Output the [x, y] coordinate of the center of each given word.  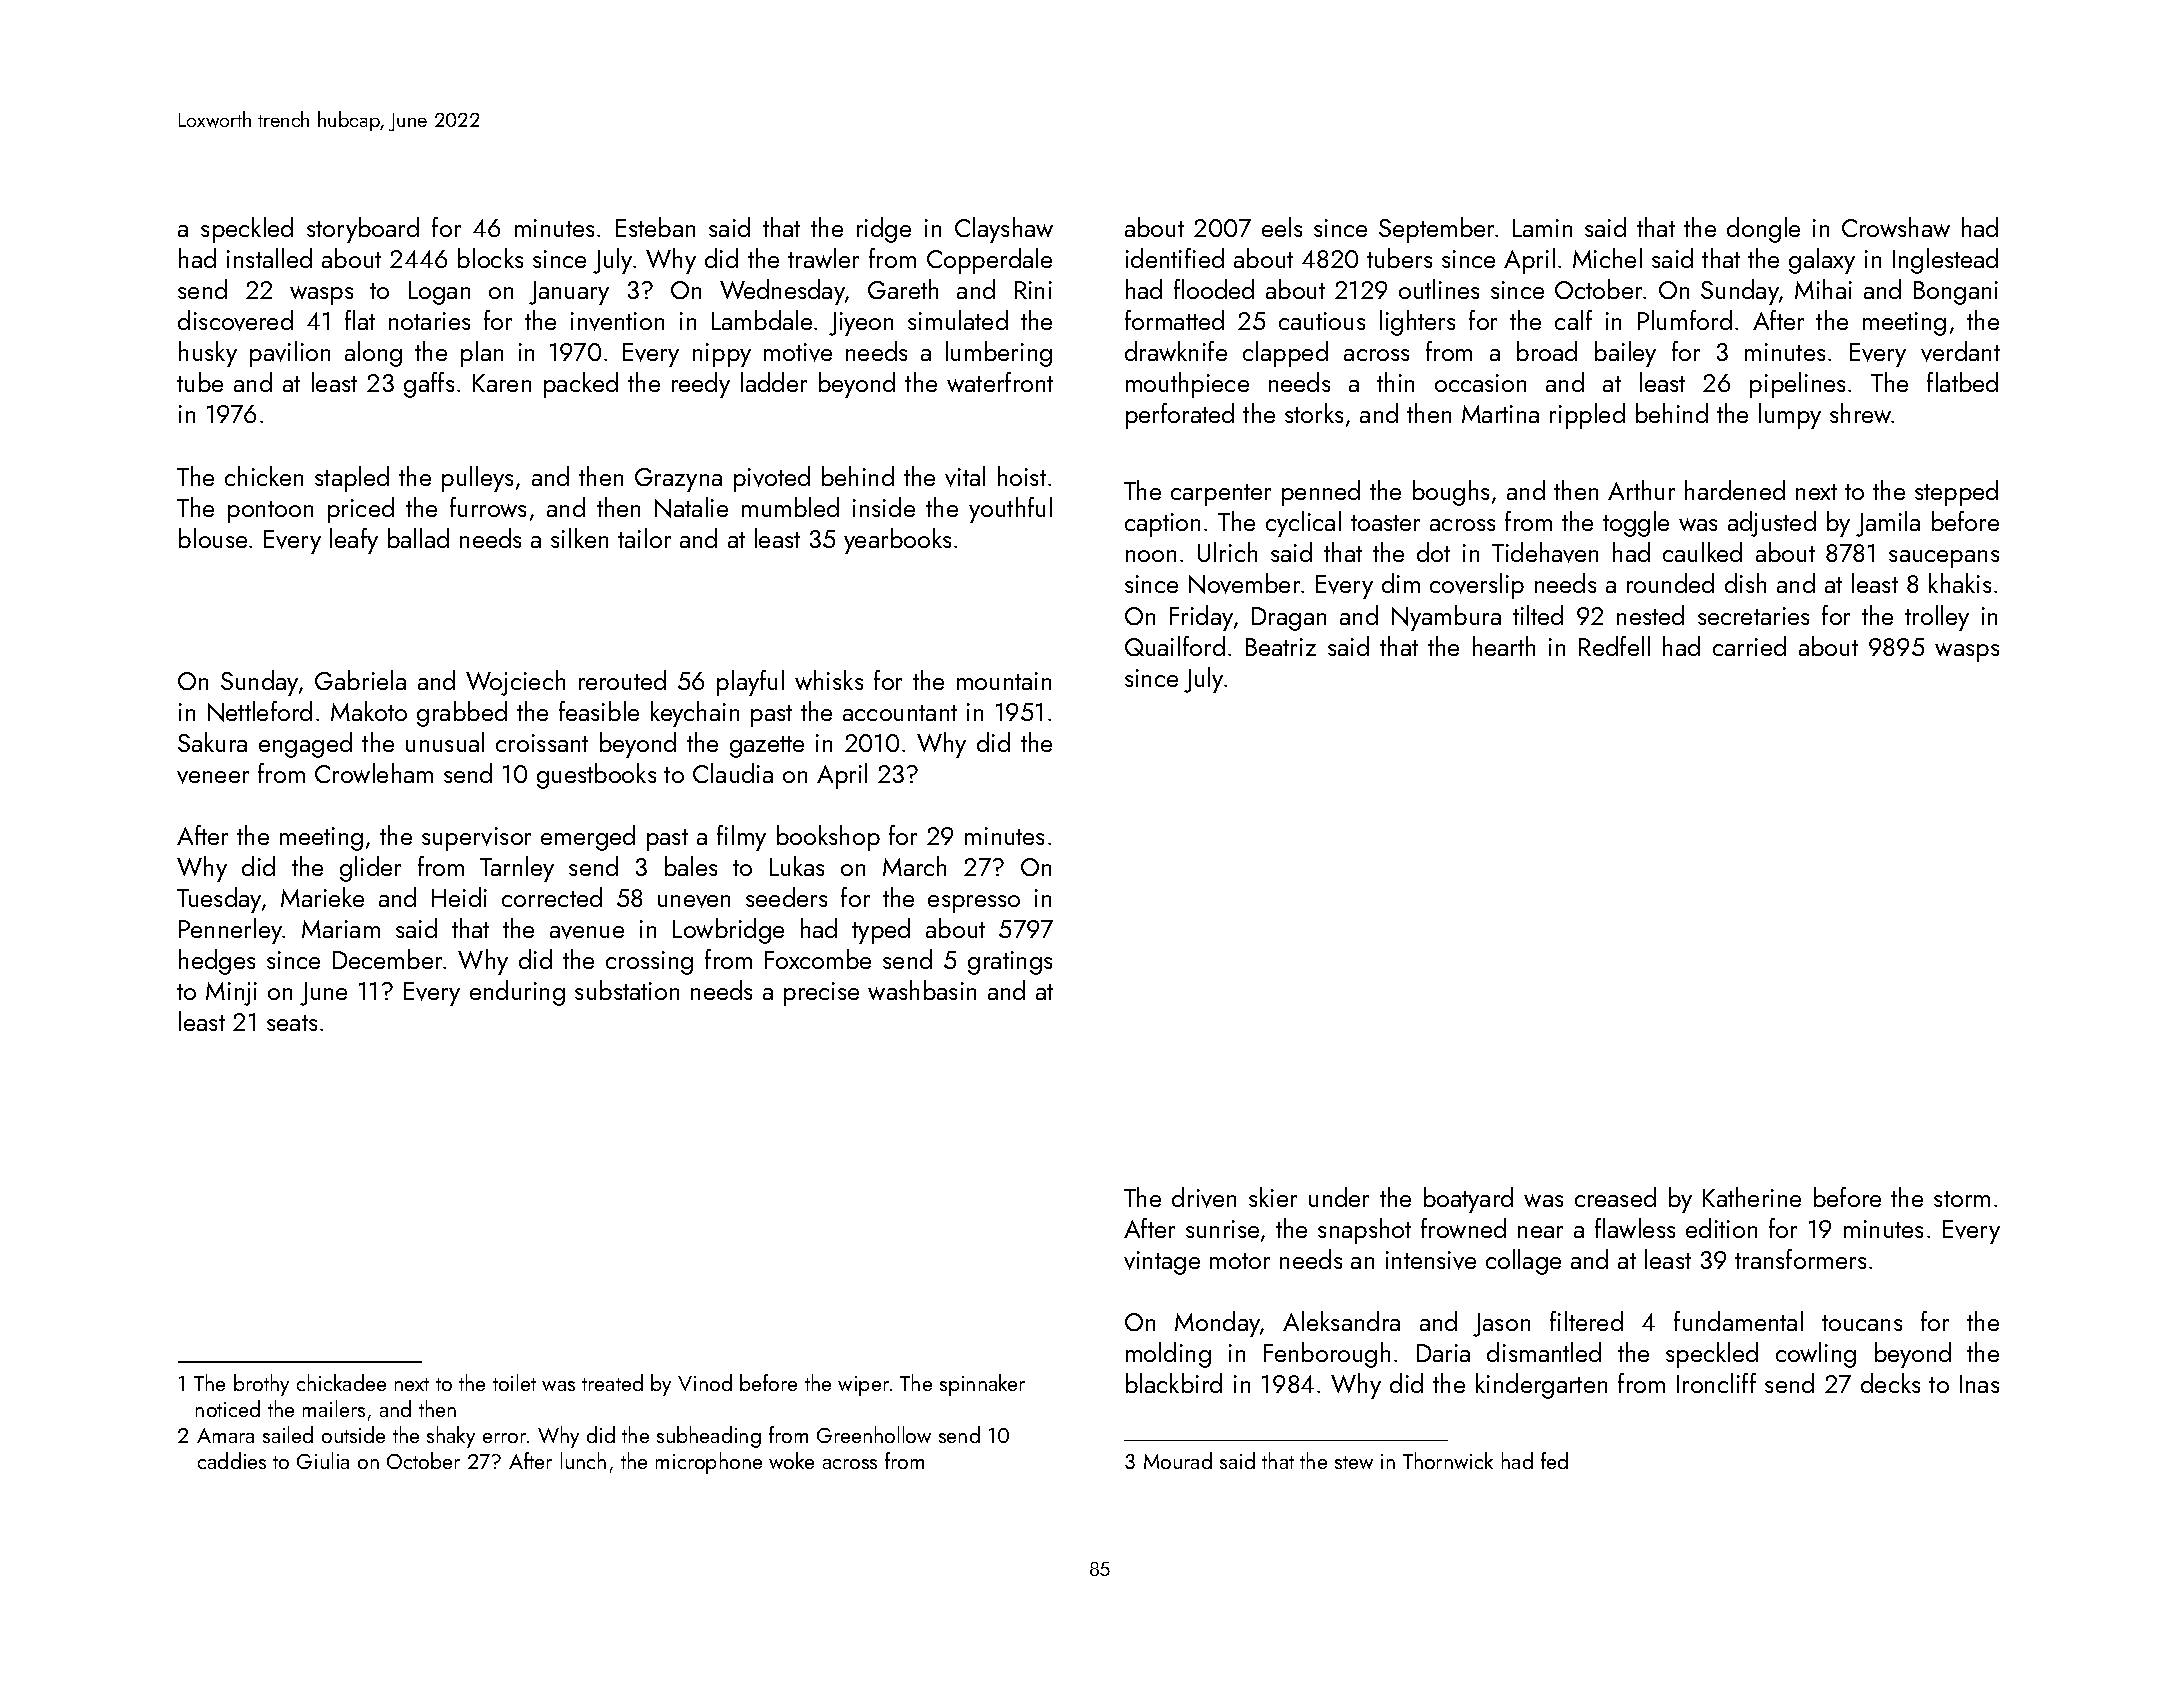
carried [1749, 646]
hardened [1735, 490]
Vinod [705, 1382]
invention [617, 321]
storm [1962, 1199]
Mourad [1178, 1460]
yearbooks [897, 541]
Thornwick [1448, 1460]
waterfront [1000, 382]
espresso [974, 904]
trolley [1937, 618]
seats [292, 1023]
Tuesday [219, 900]
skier [1273, 1197]
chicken [264, 476]
